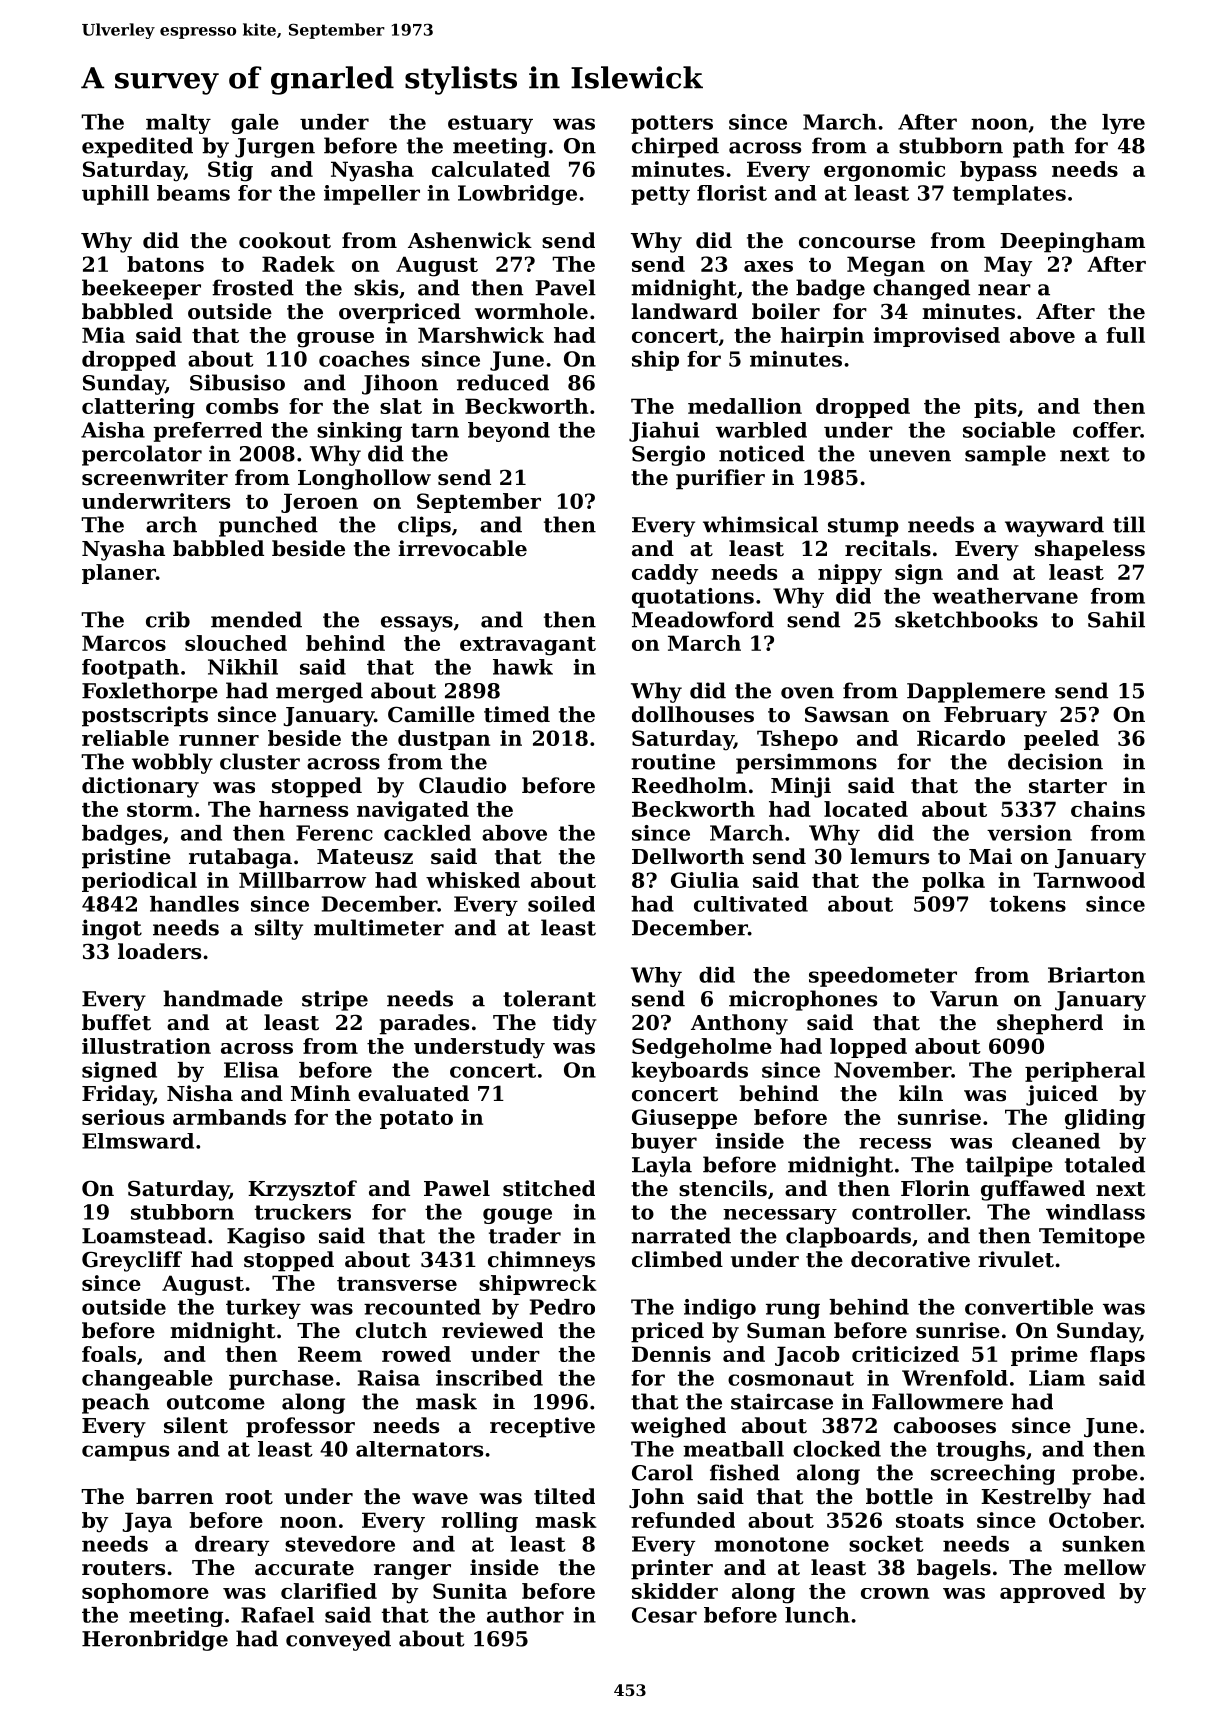 The height and width of the screenshot is (1735, 1227). Describe the element at coordinates (745, 1472) in the screenshot. I see `fished` at that location.
